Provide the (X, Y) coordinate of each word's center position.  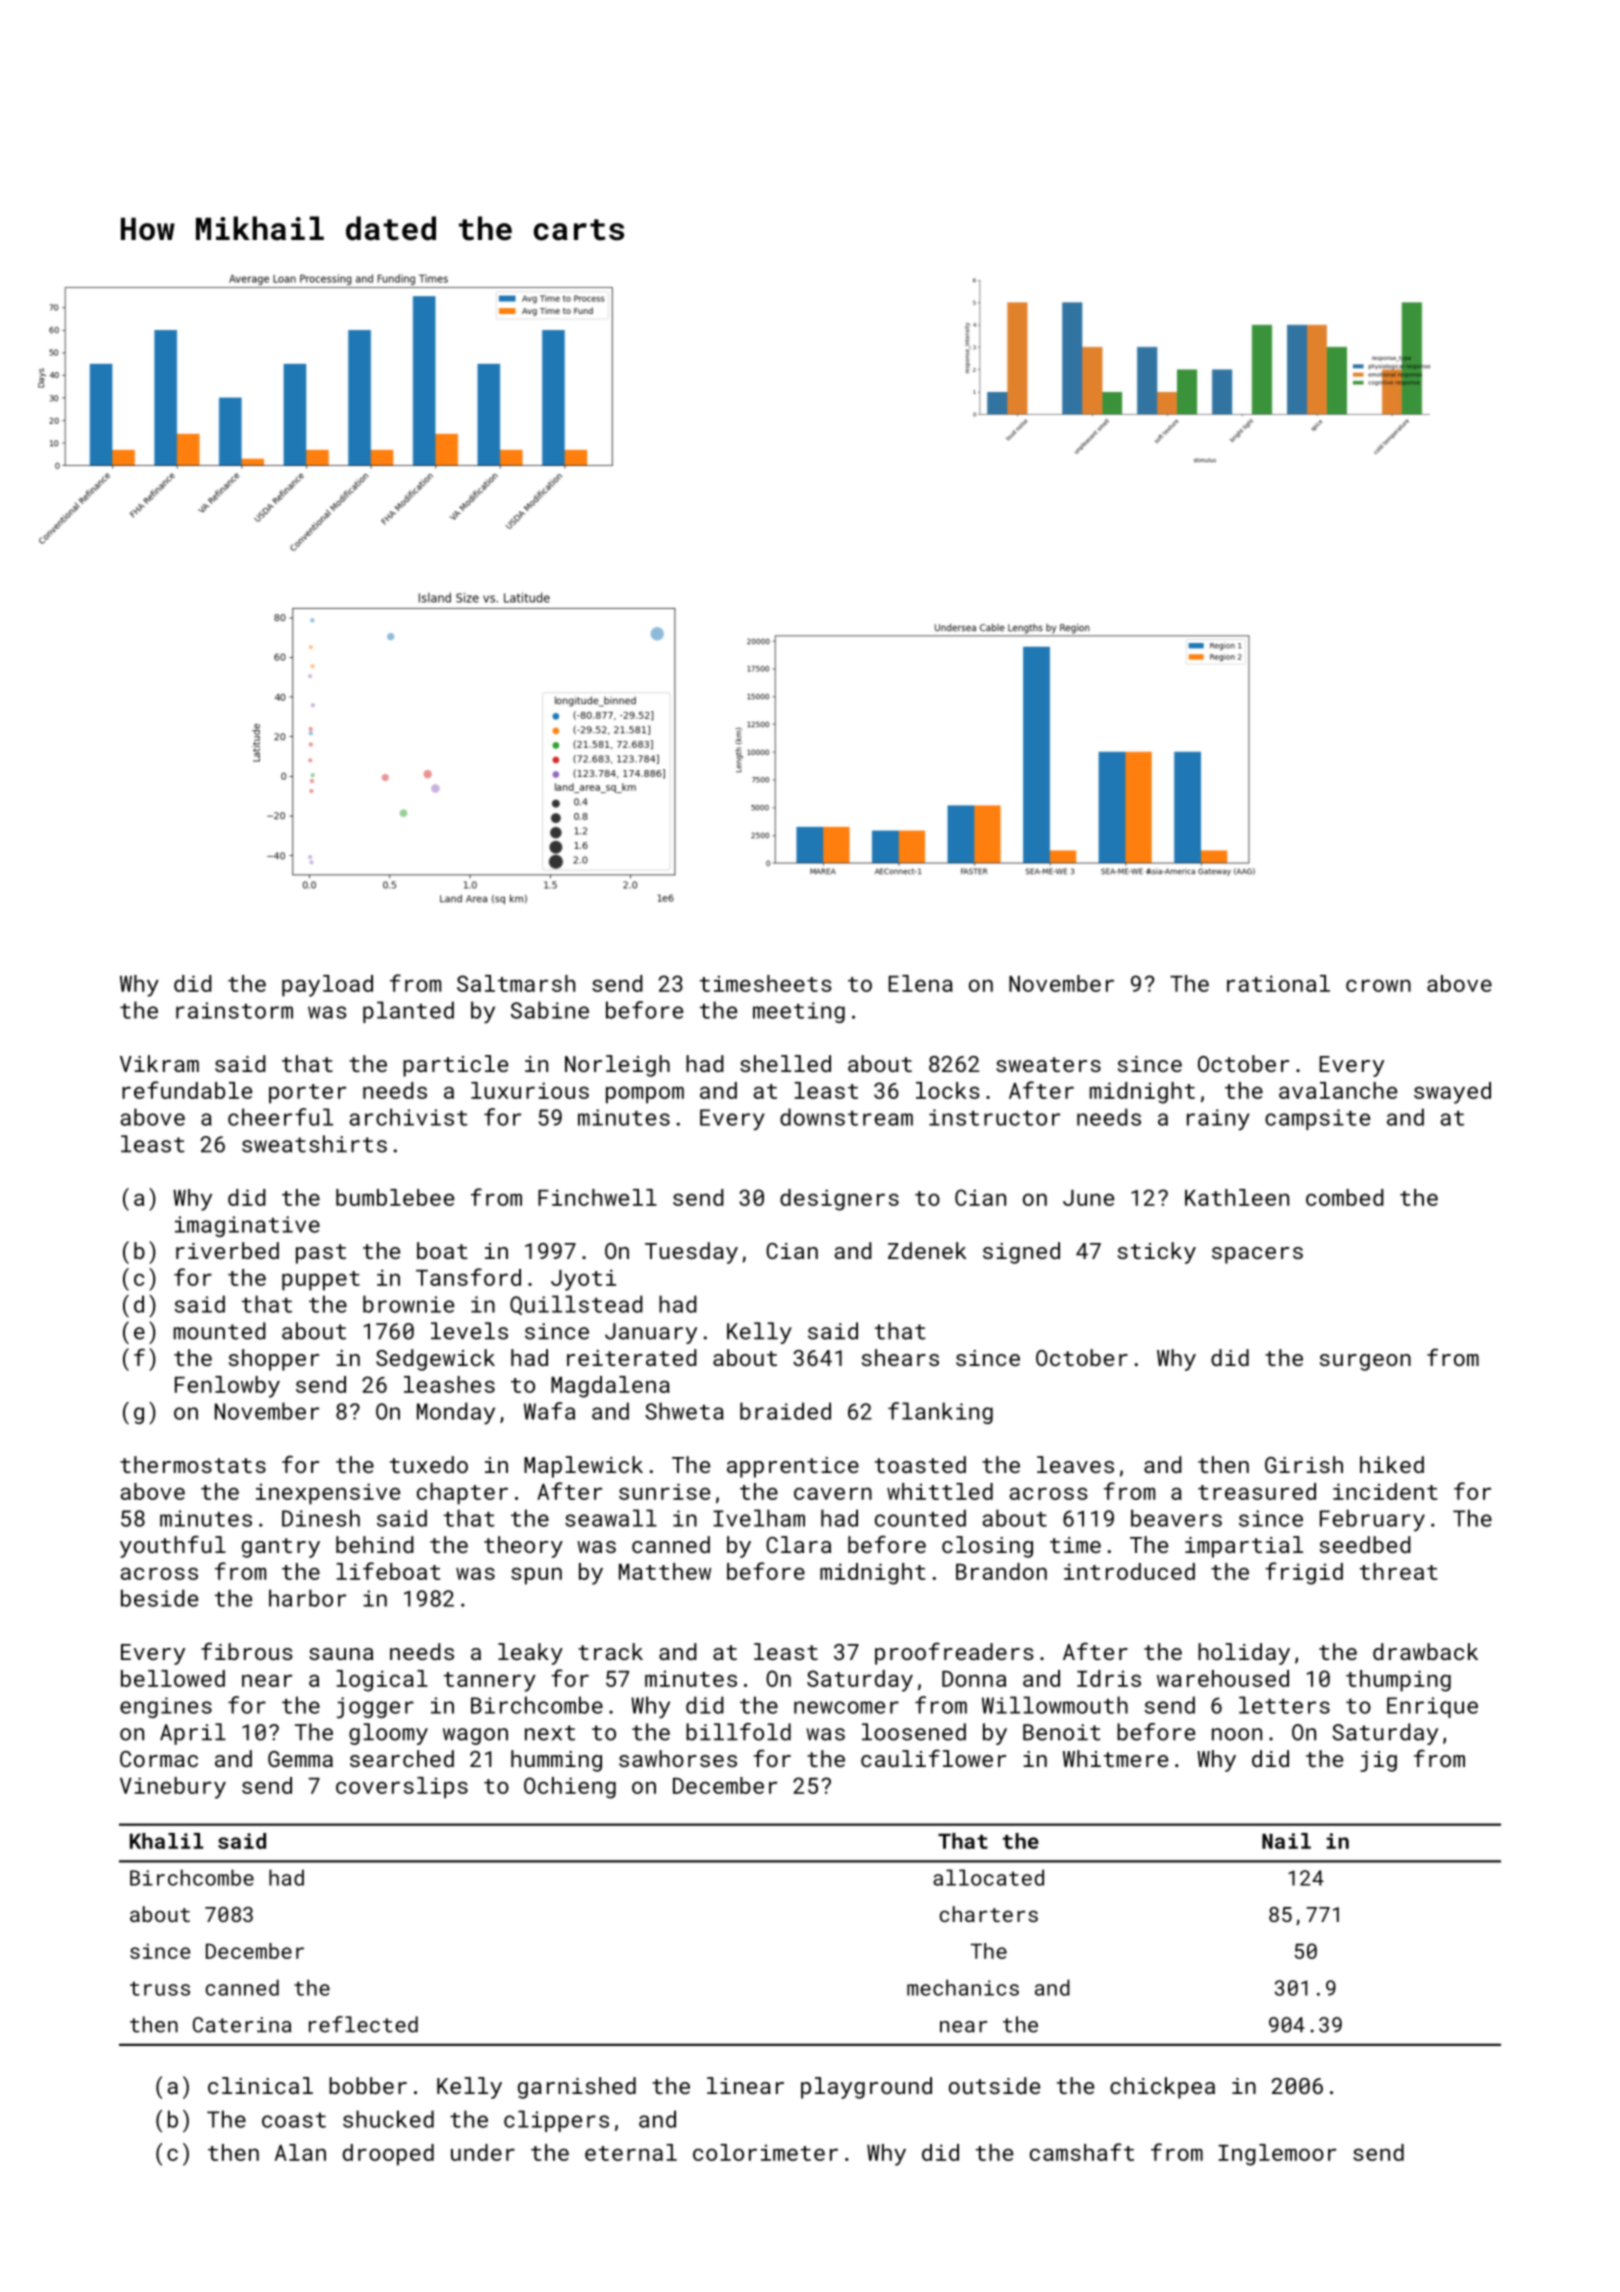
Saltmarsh (516, 983)
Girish (1304, 1464)
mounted (220, 1331)
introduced (1129, 1571)
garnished (577, 2088)
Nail (1286, 1841)
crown (1378, 985)
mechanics (963, 1987)
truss (160, 1988)
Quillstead (576, 1305)
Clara (798, 1544)
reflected (363, 2024)
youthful (173, 1546)
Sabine (550, 1010)
